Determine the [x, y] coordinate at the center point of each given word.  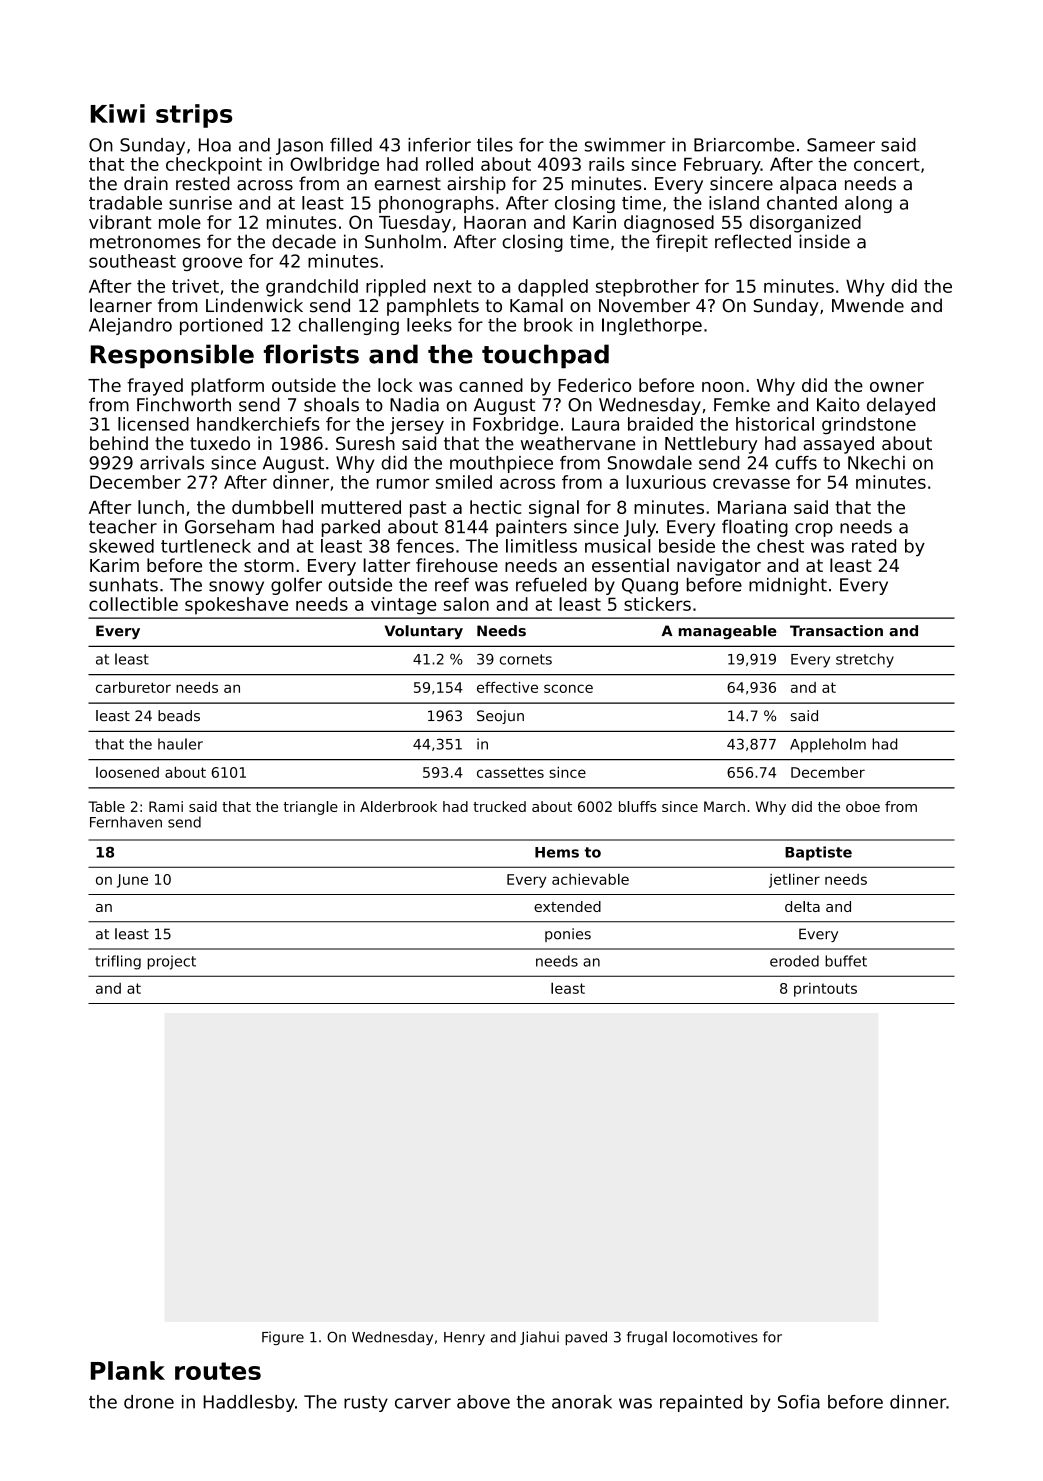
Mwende [868, 305]
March [724, 806]
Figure [283, 1338]
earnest [407, 184]
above [483, 1402]
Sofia [799, 1402]
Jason [299, 146]
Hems [557, 852]
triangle [311, 808]
